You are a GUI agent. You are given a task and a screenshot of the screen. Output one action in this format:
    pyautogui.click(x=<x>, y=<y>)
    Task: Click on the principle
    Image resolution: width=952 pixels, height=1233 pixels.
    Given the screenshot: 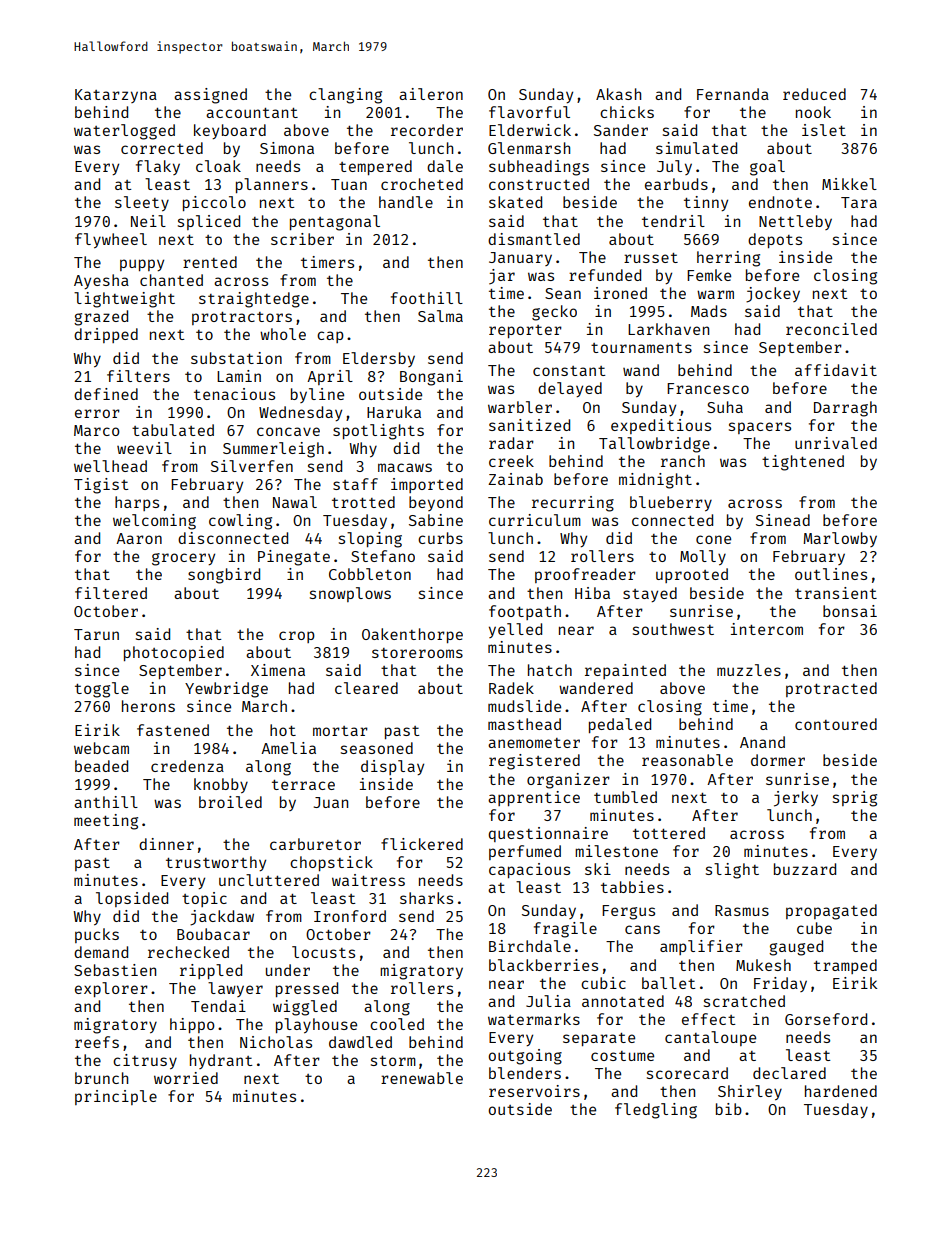 What is the action you would take?
    pyautogui.click(x=116, y=1097)
